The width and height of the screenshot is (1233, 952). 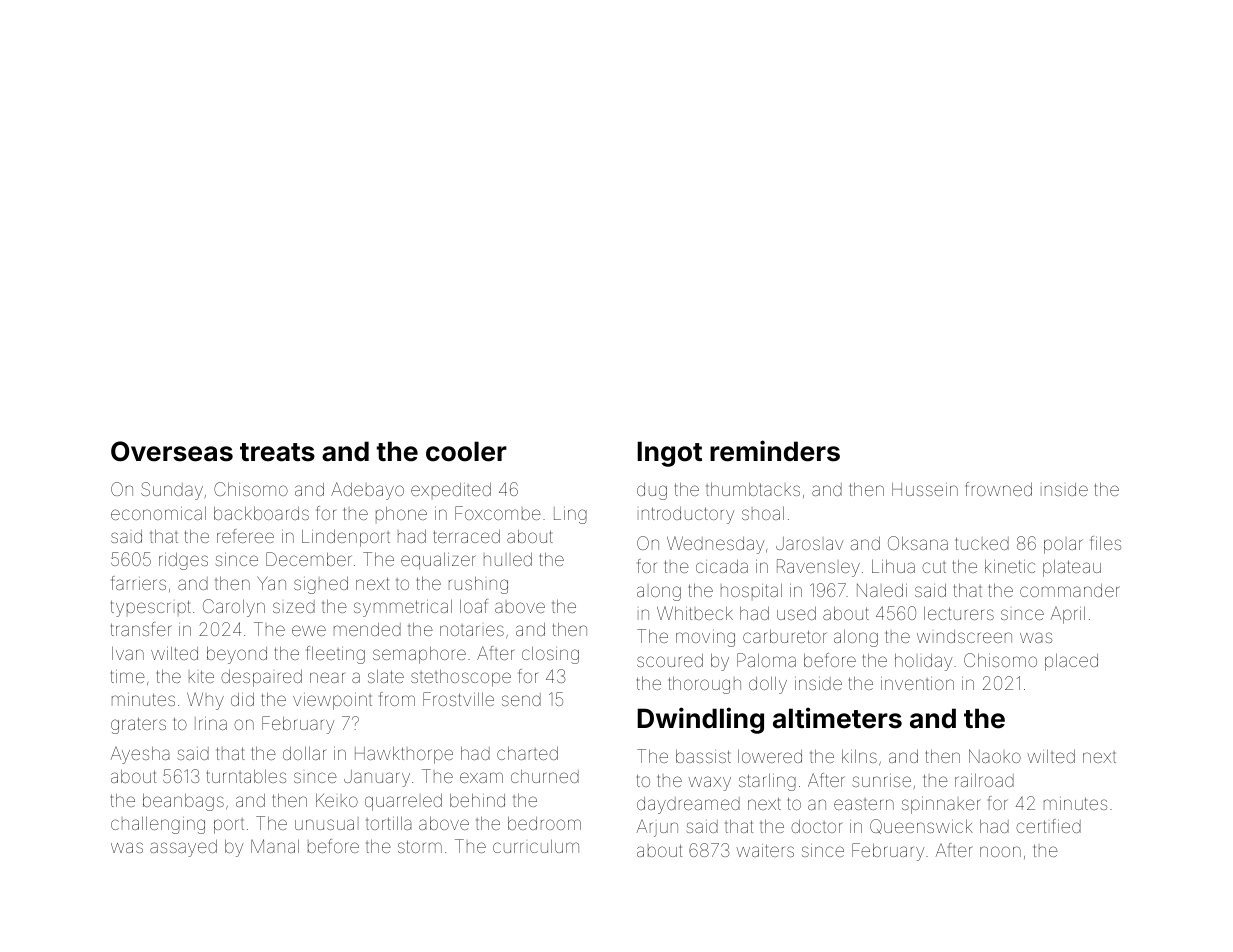 What do you see at coordinates (999, 489) in the screenshot?
I see `frowned` at bounding box center [999, 489].
